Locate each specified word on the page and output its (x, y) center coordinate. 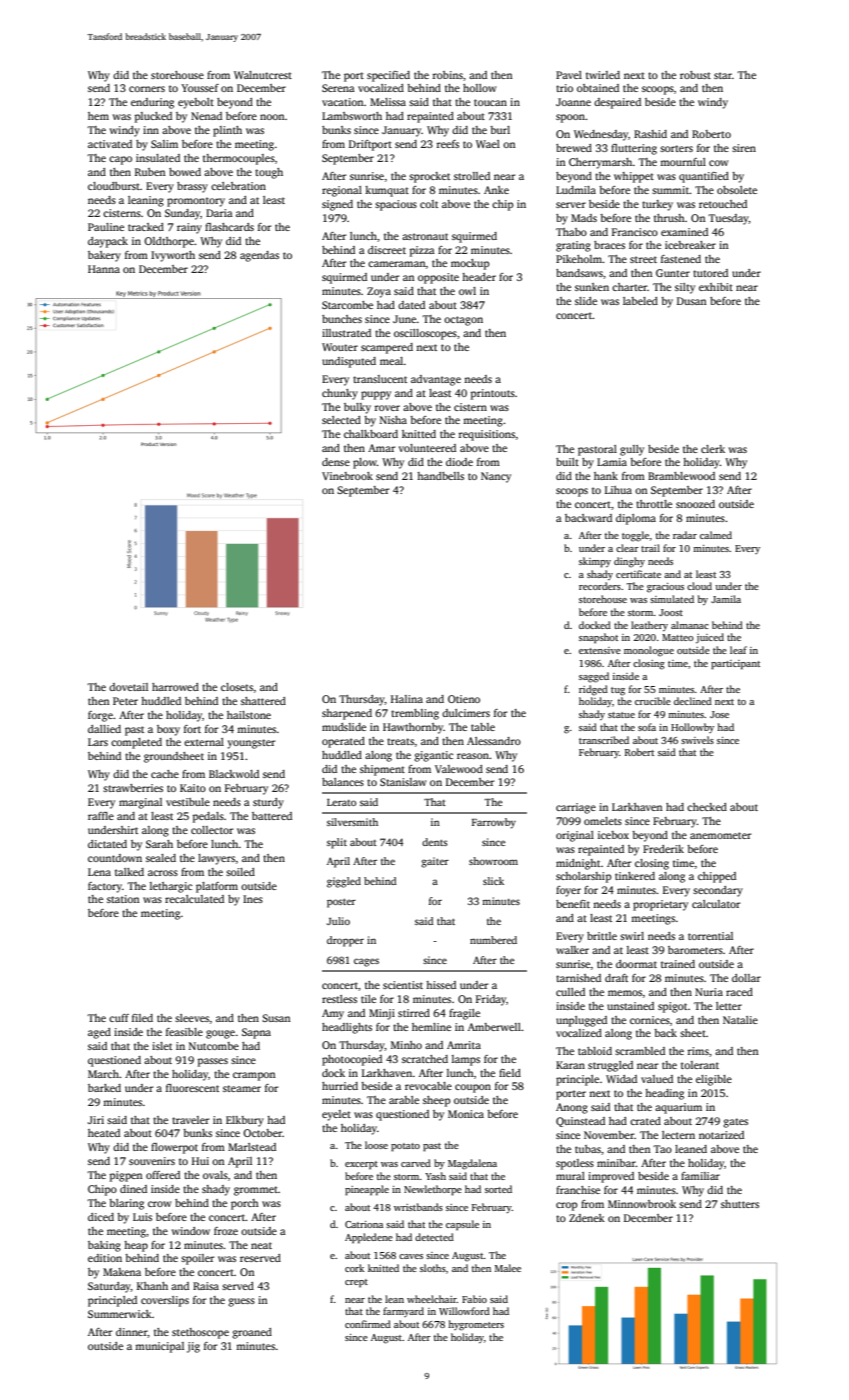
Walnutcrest (263, 75)
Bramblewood (681, 476)
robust (695, 75)
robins (448, 75)
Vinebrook (347, 476)
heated (104, 1133)
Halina (407, 699)
